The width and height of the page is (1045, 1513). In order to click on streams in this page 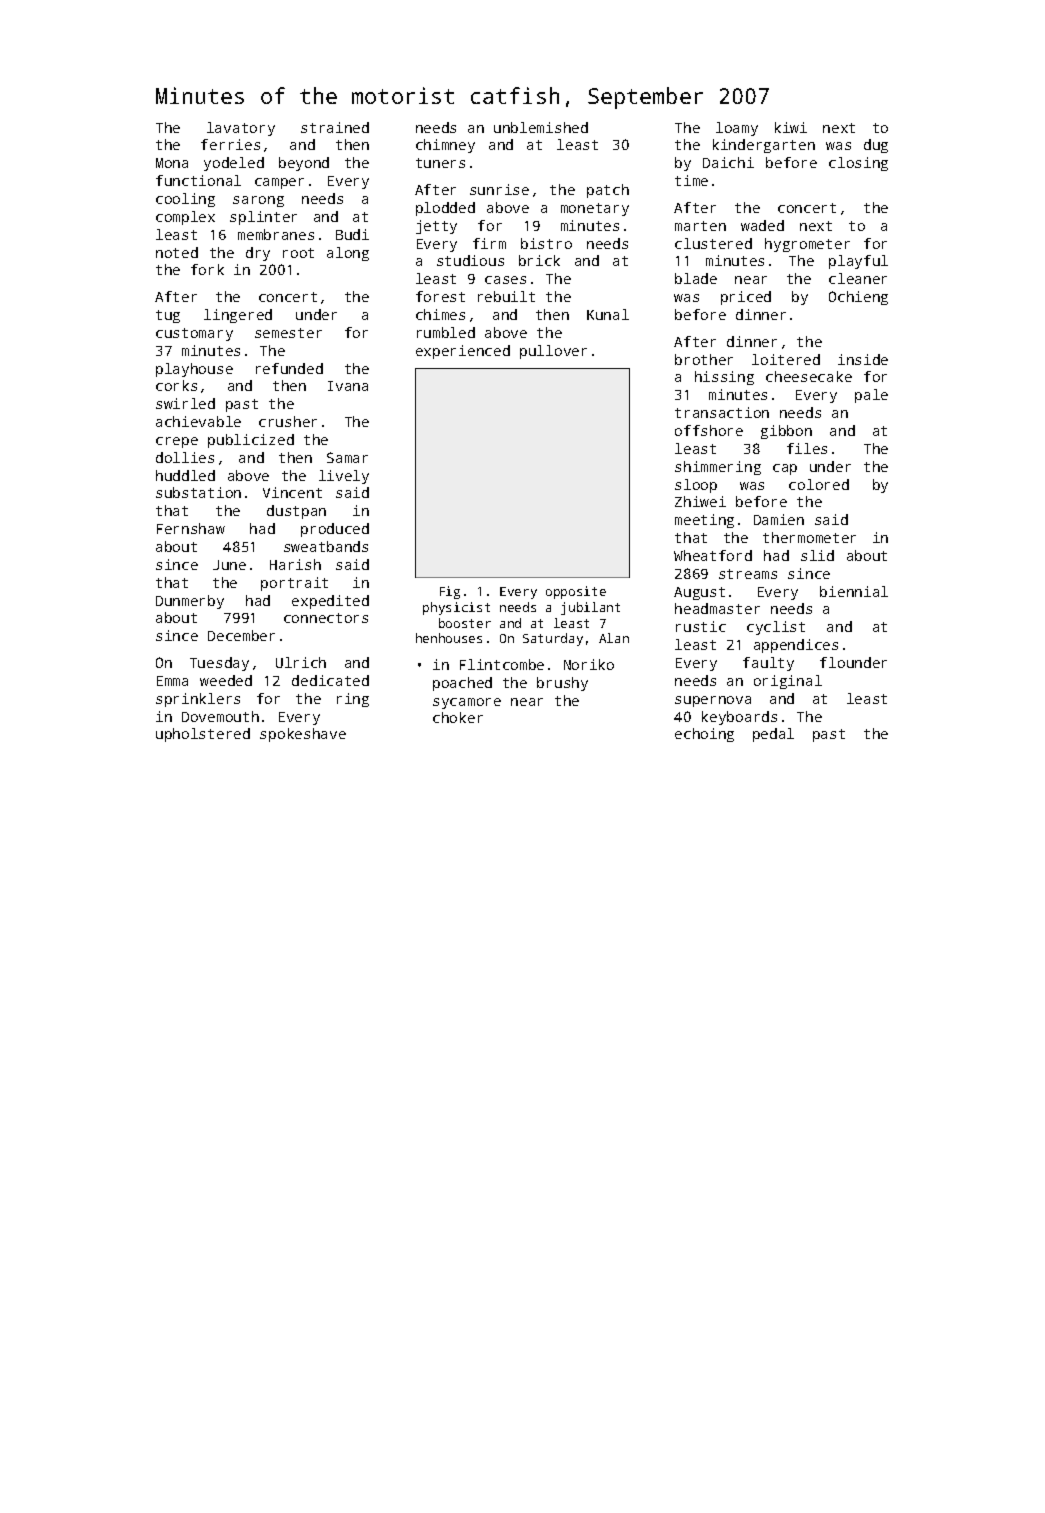, I will do `click(748, 574)`.
